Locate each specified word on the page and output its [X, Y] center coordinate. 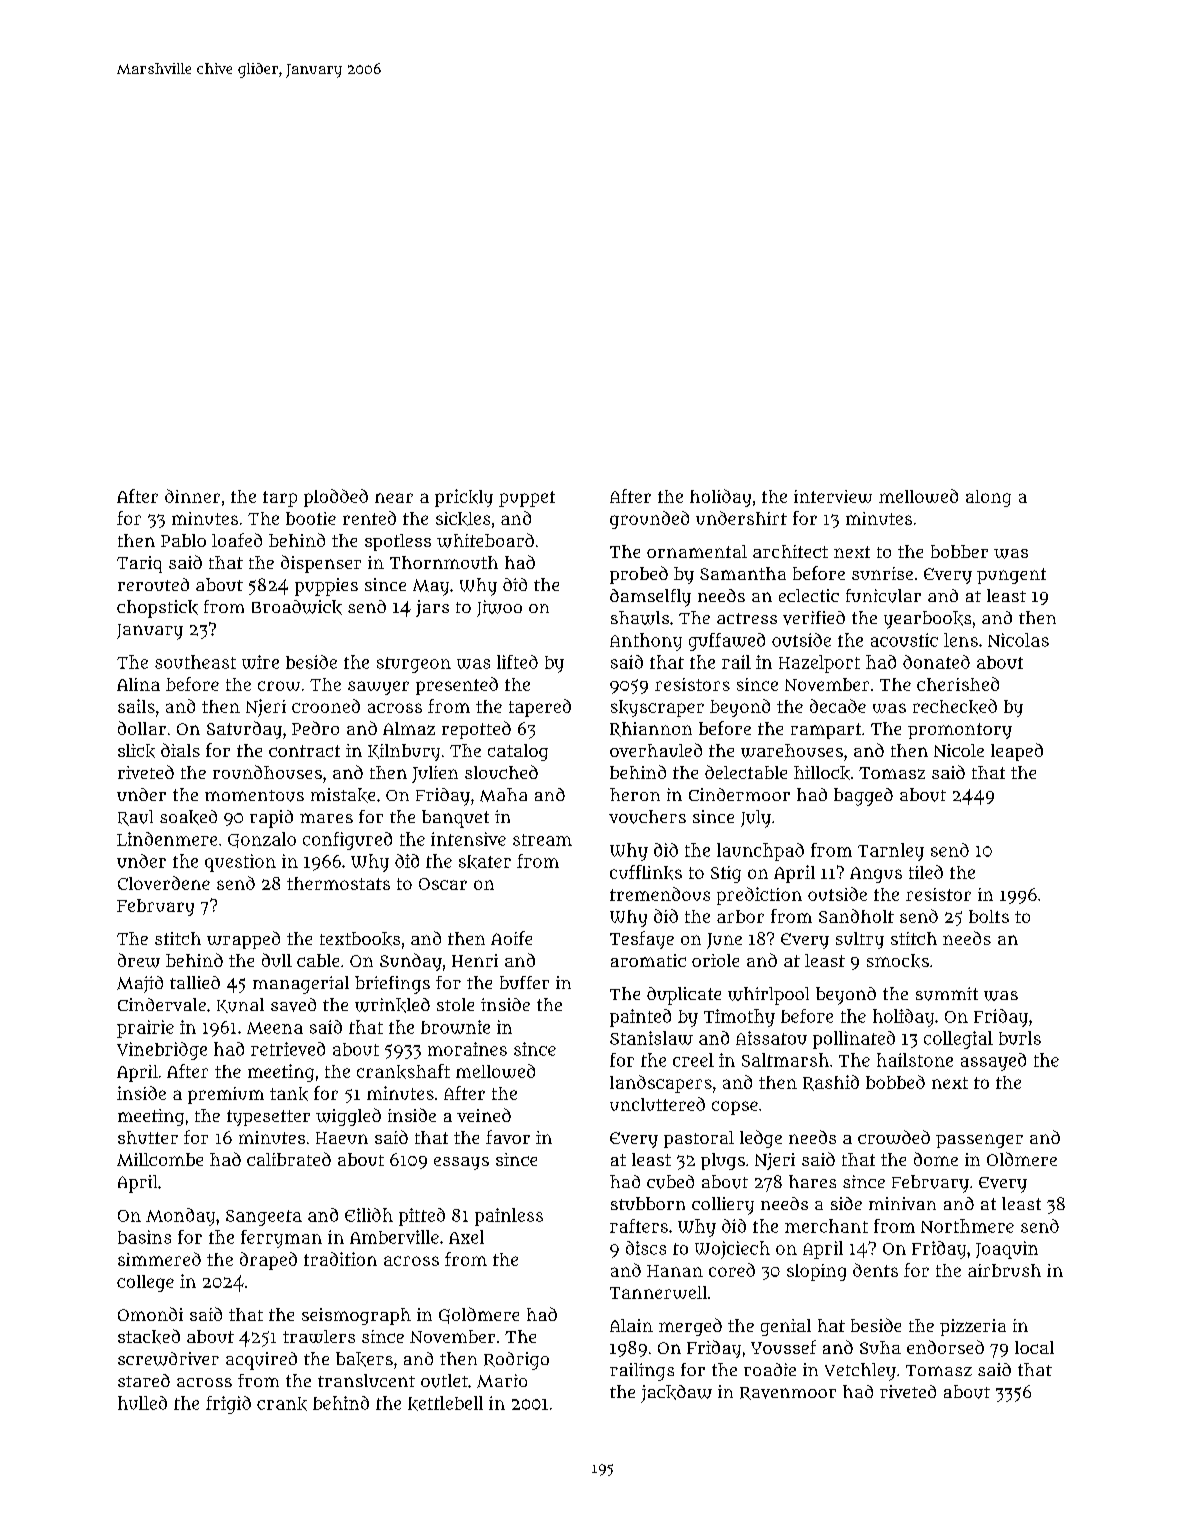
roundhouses [267, 772]
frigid [228, 1405]
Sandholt [856, 916]
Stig [726, 874]
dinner [192, 496]
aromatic [648, 960]
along [988, 498]
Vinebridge [162, 1051]
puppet [527, 499]
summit [947, 994]
